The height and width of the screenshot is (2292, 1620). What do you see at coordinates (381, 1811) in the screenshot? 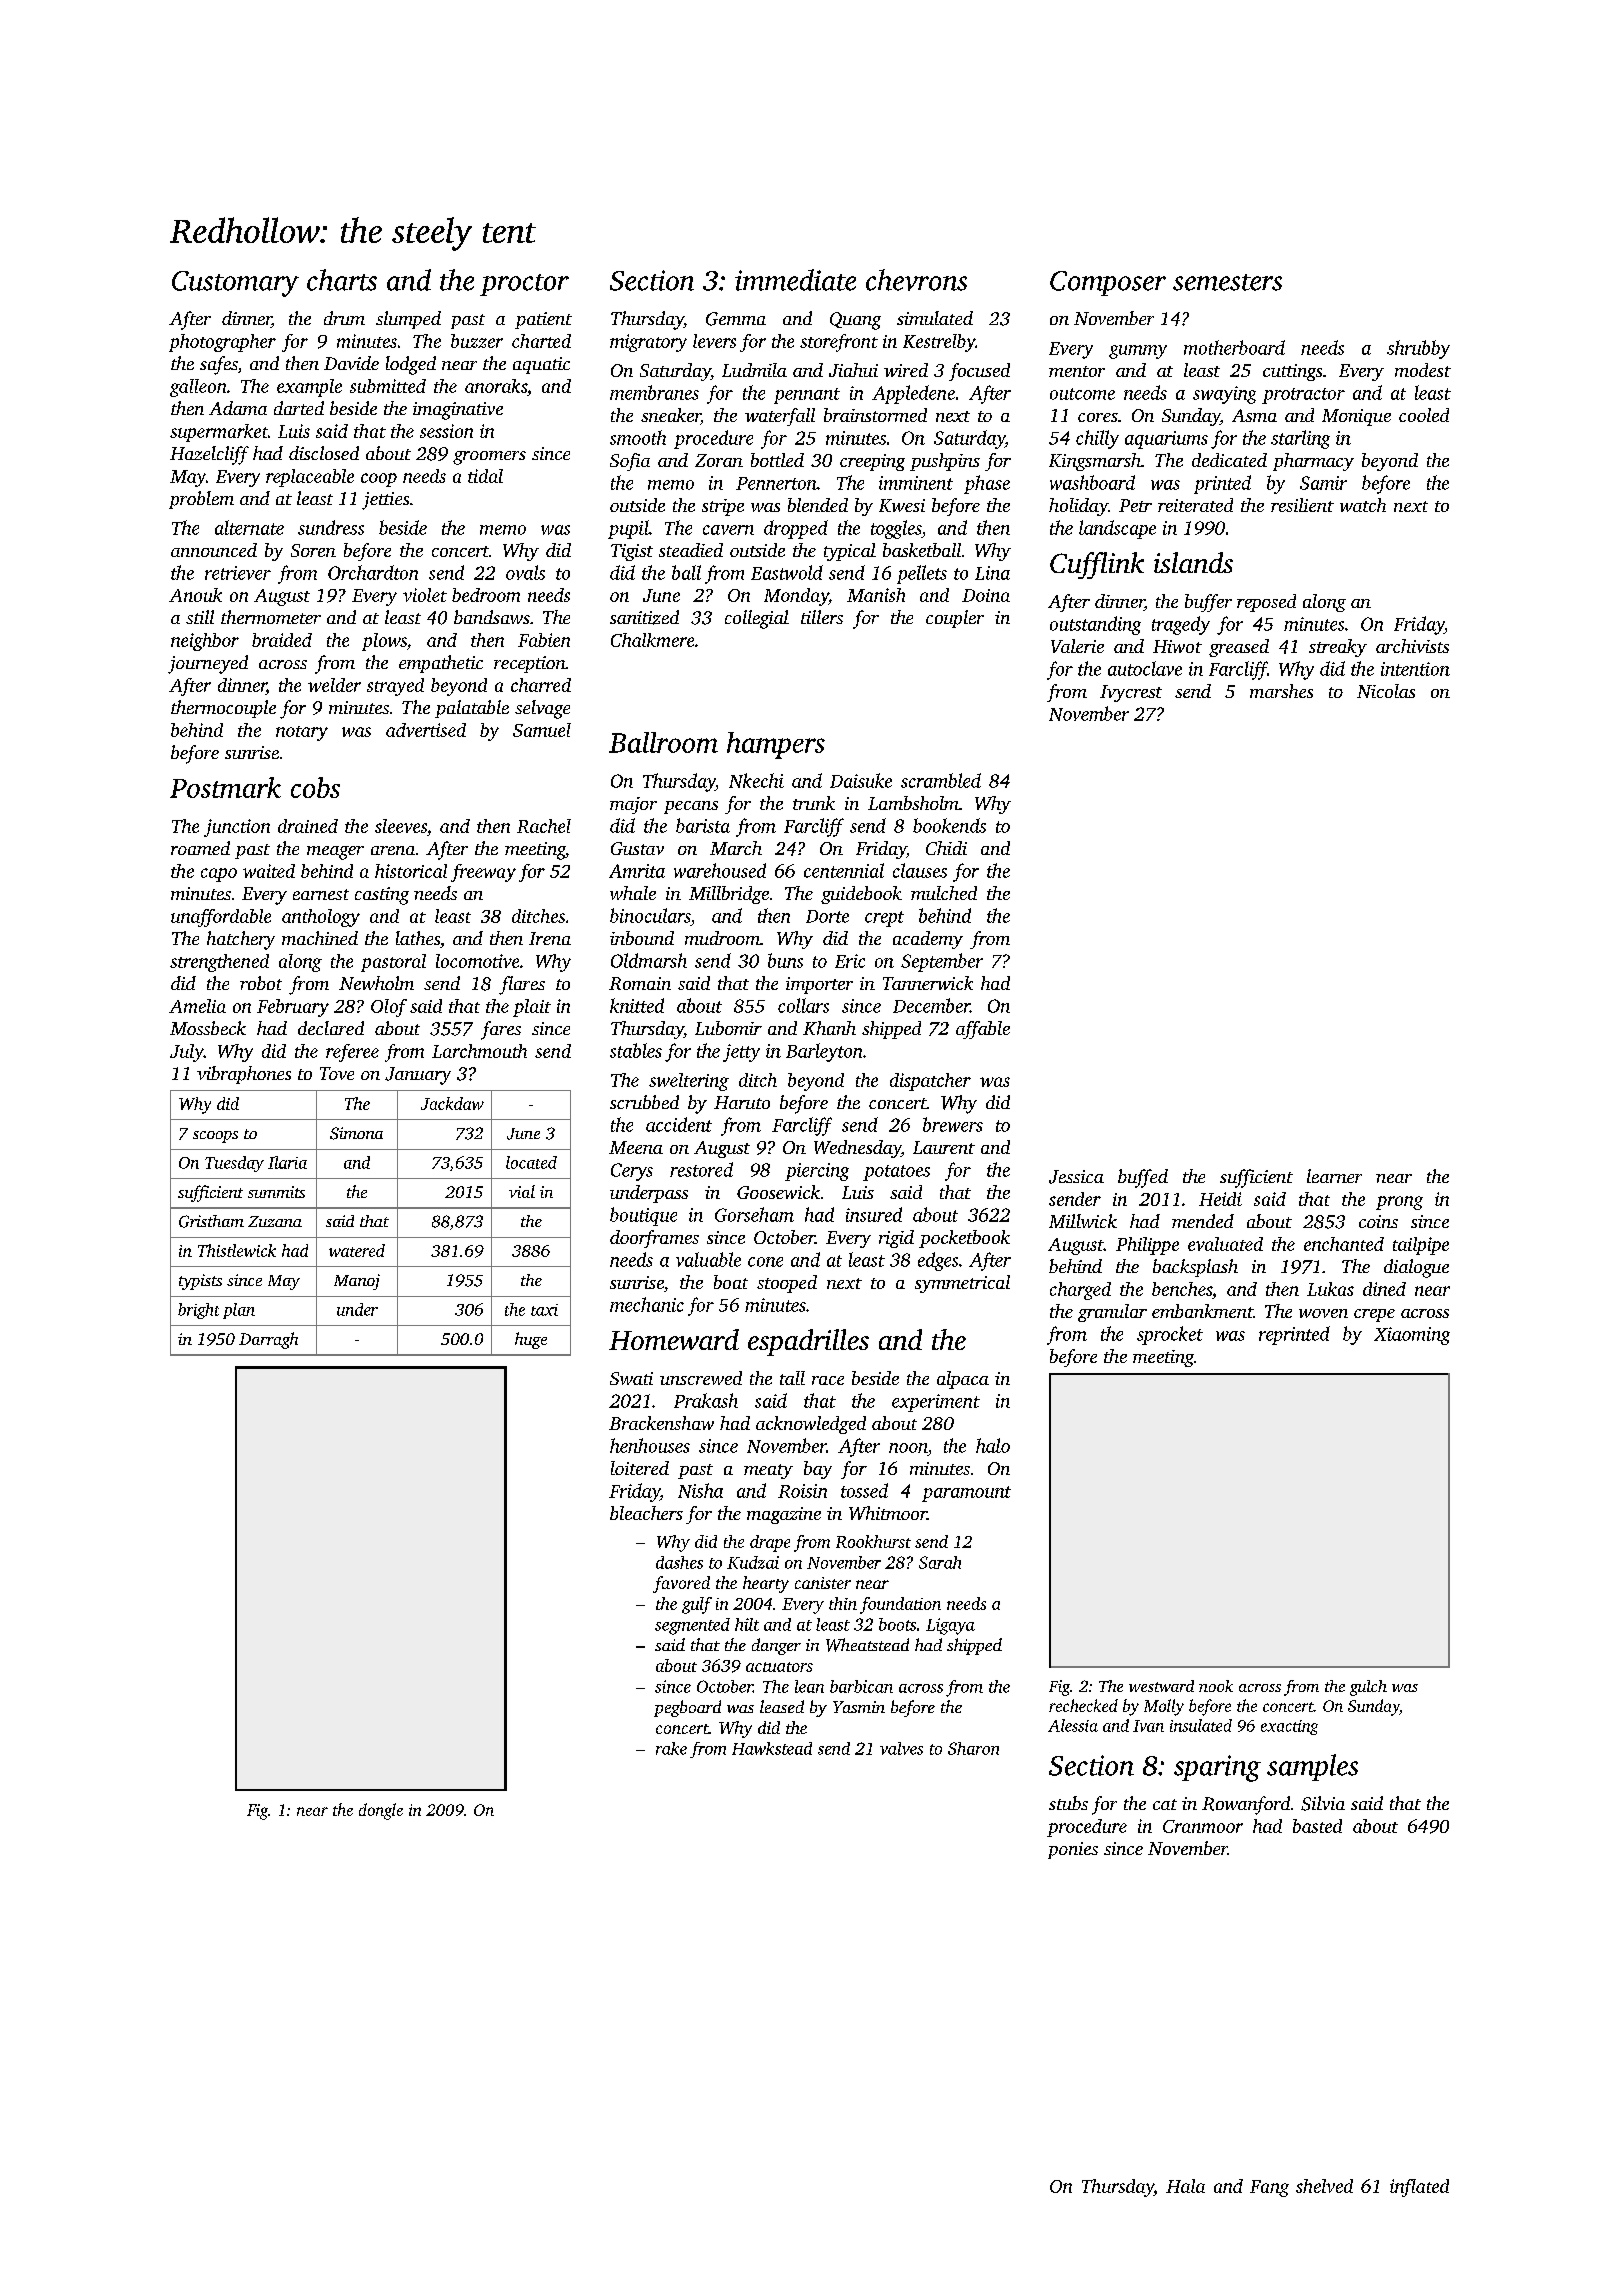
I see `dongle` at bounding box center [381, 1811].
